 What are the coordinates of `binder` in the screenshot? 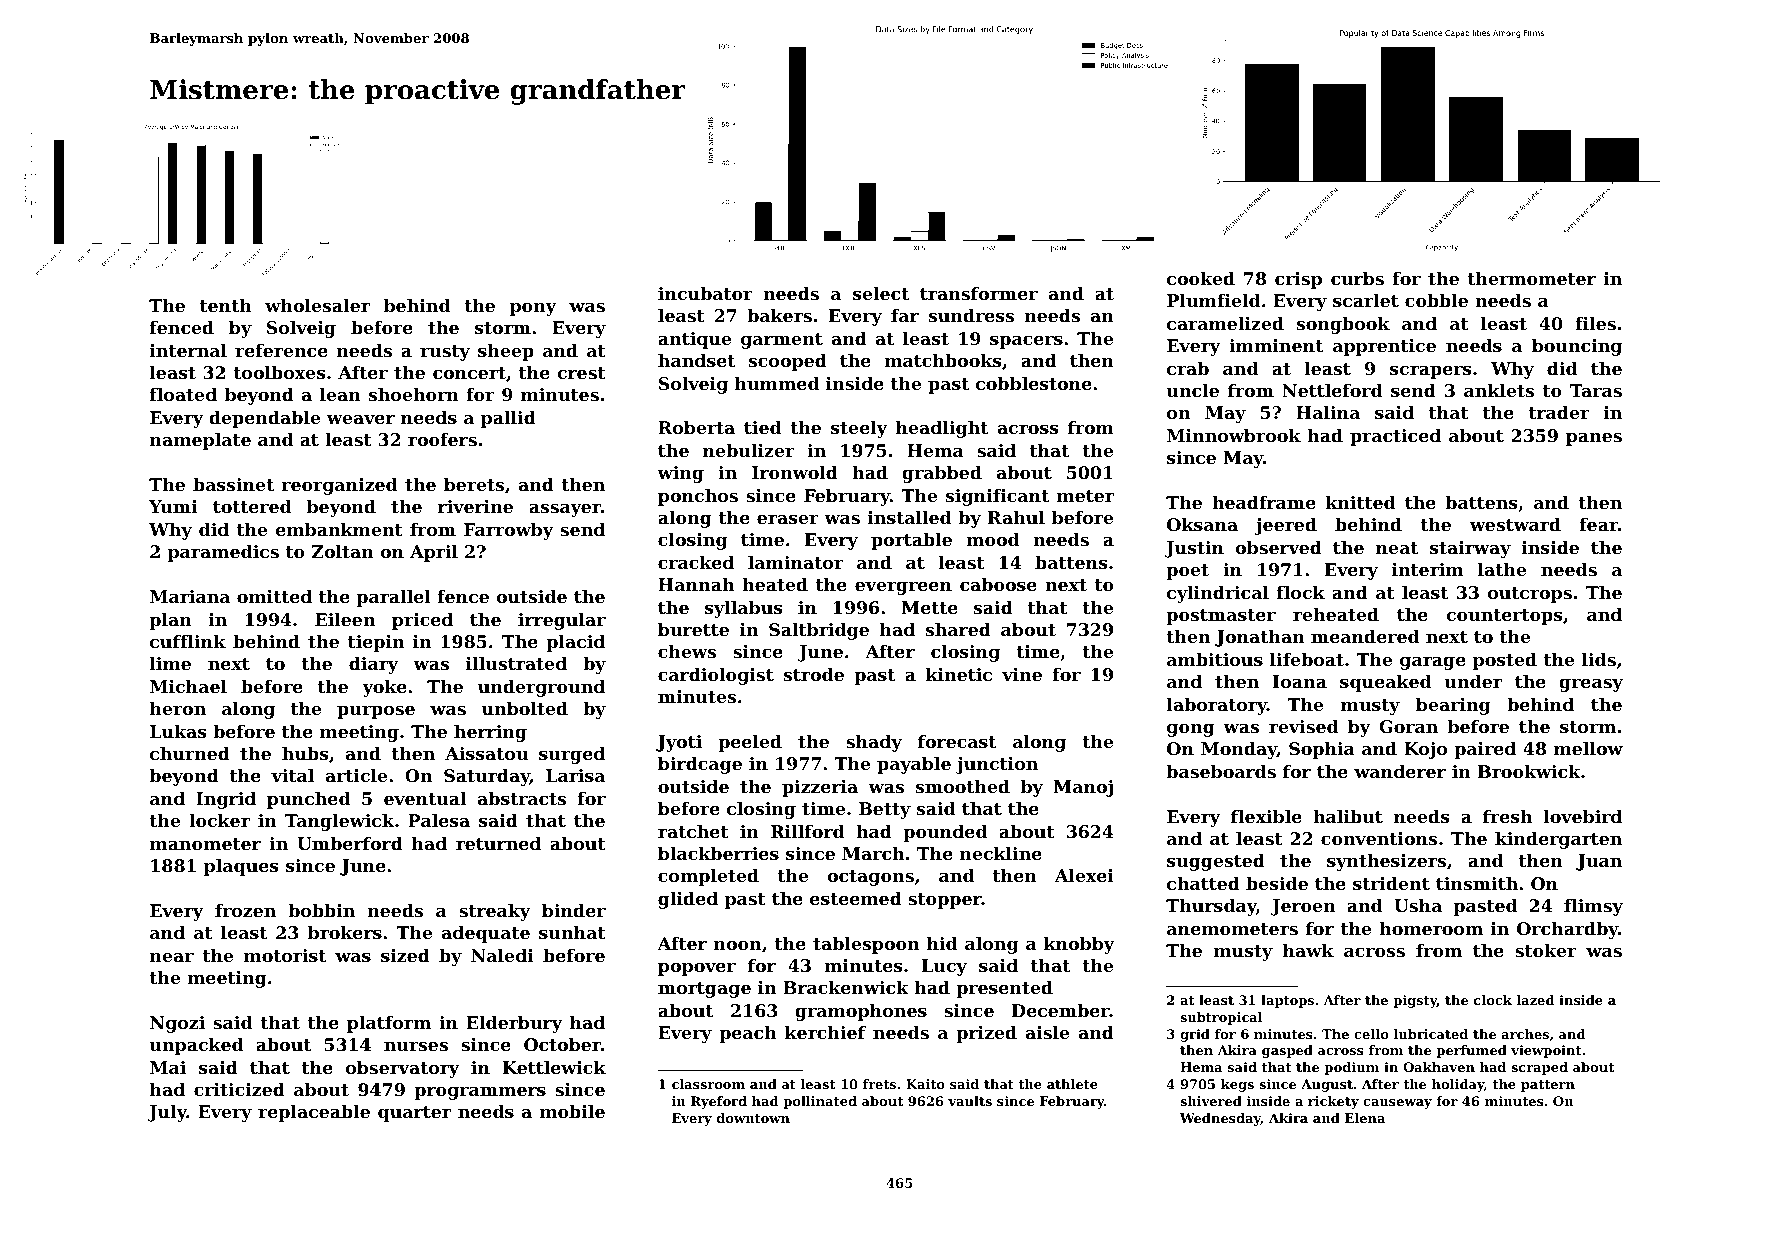 It's located at (574, 910).
